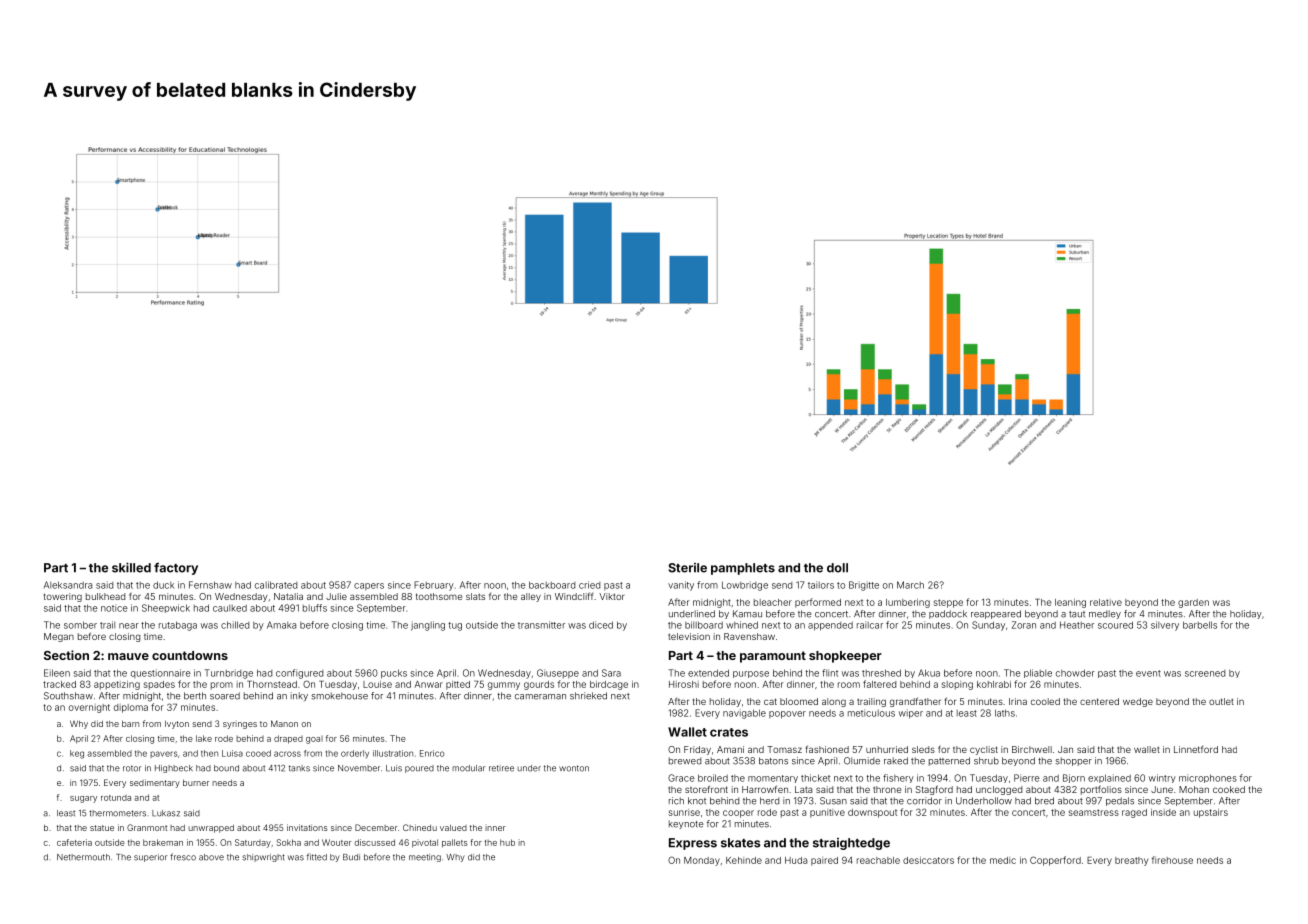 This screenshot has width=1308, height=924. I want to click on wedge, so click(1138, 702).
